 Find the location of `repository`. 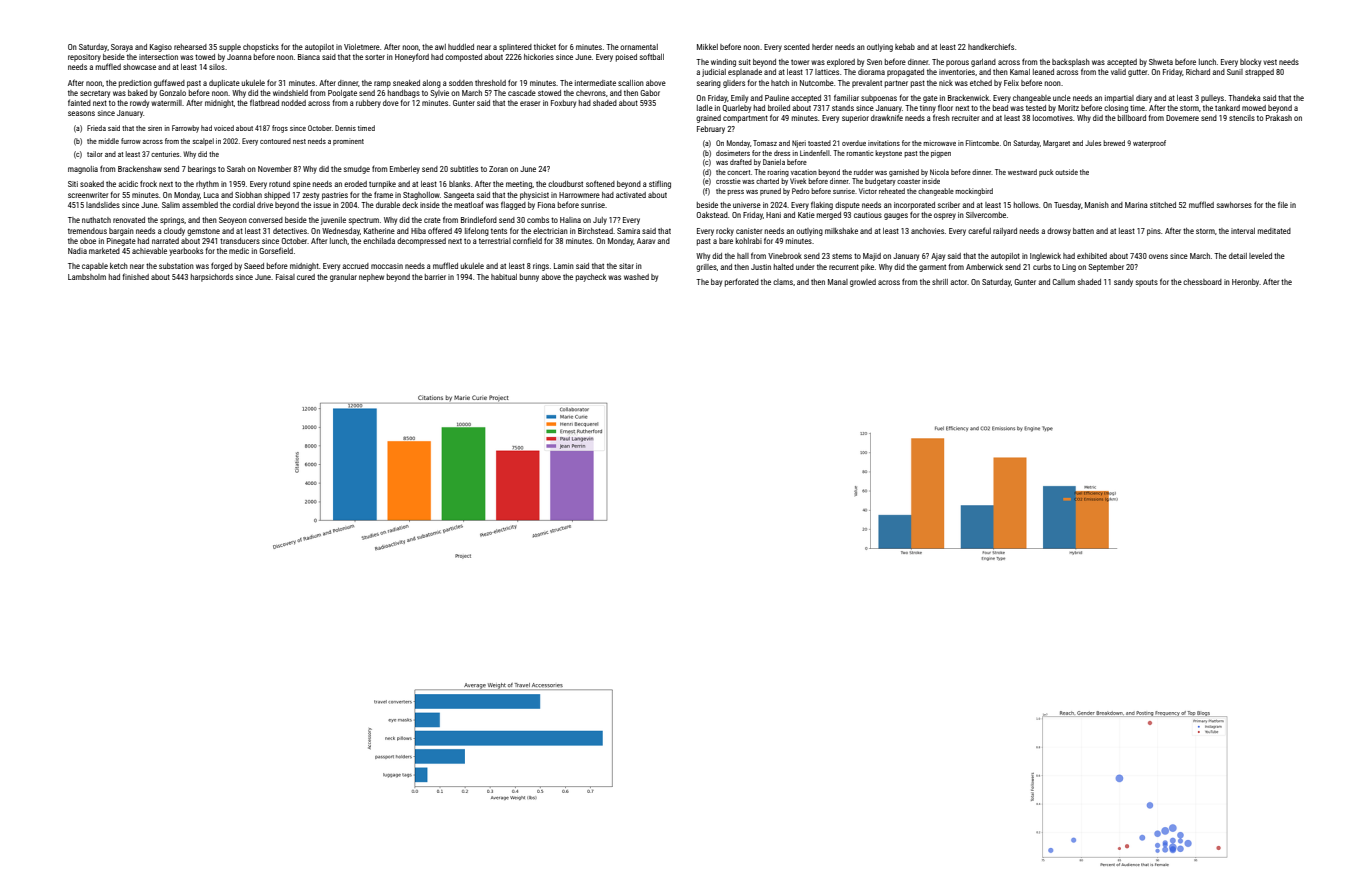

repository is located at coordinates (84, 58).
